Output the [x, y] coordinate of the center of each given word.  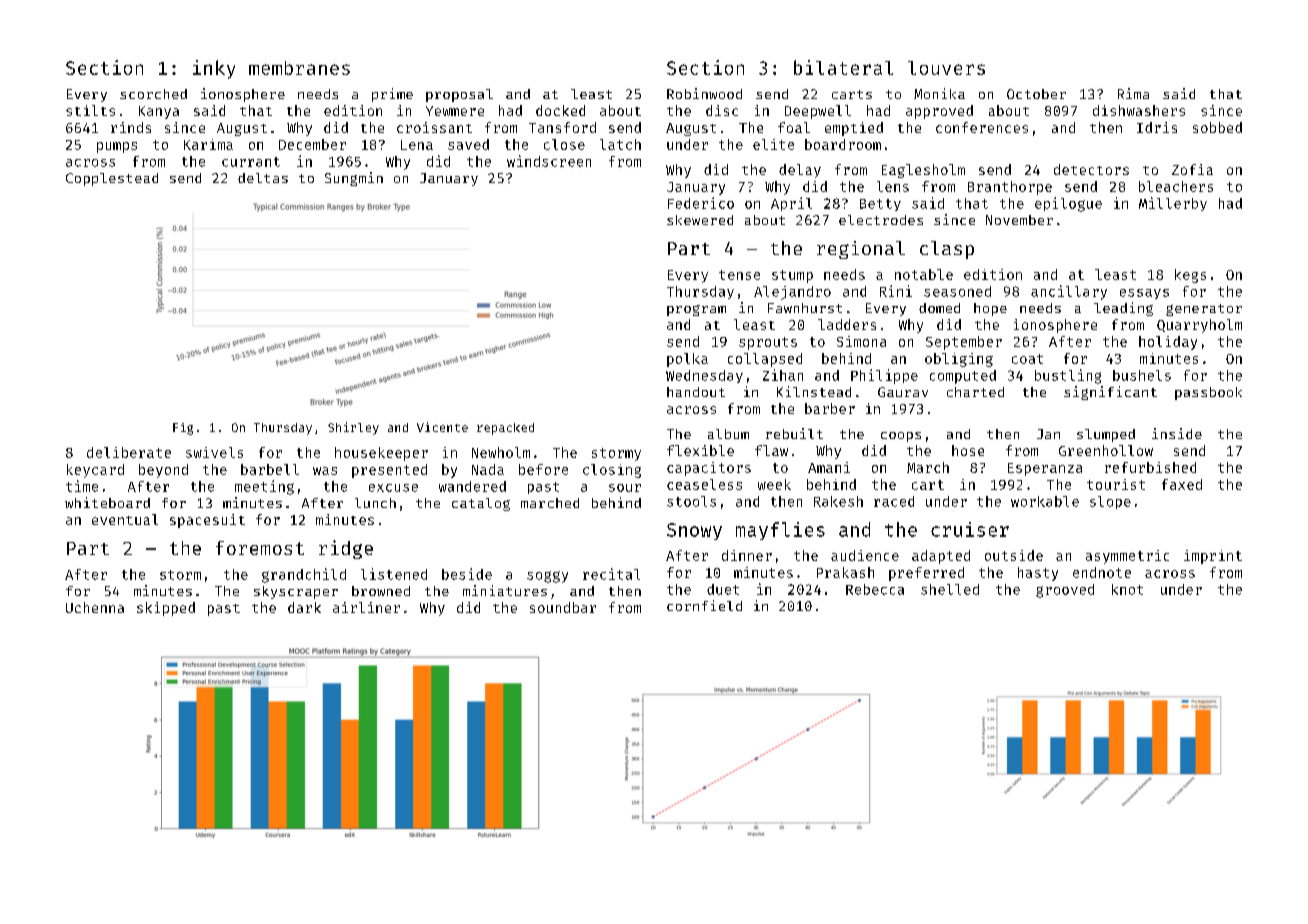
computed [963, 377]
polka [687, 360]
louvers [946, 68]
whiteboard [107, 502]
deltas [263, 178]
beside [467, 574]
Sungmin [354, 179]
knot [1127, 589]
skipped [166, 609]
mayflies [780, 531]
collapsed [765, 360]
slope [1110, 502]
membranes [299, 68]
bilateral [843, 67]
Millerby [1173, 204]
